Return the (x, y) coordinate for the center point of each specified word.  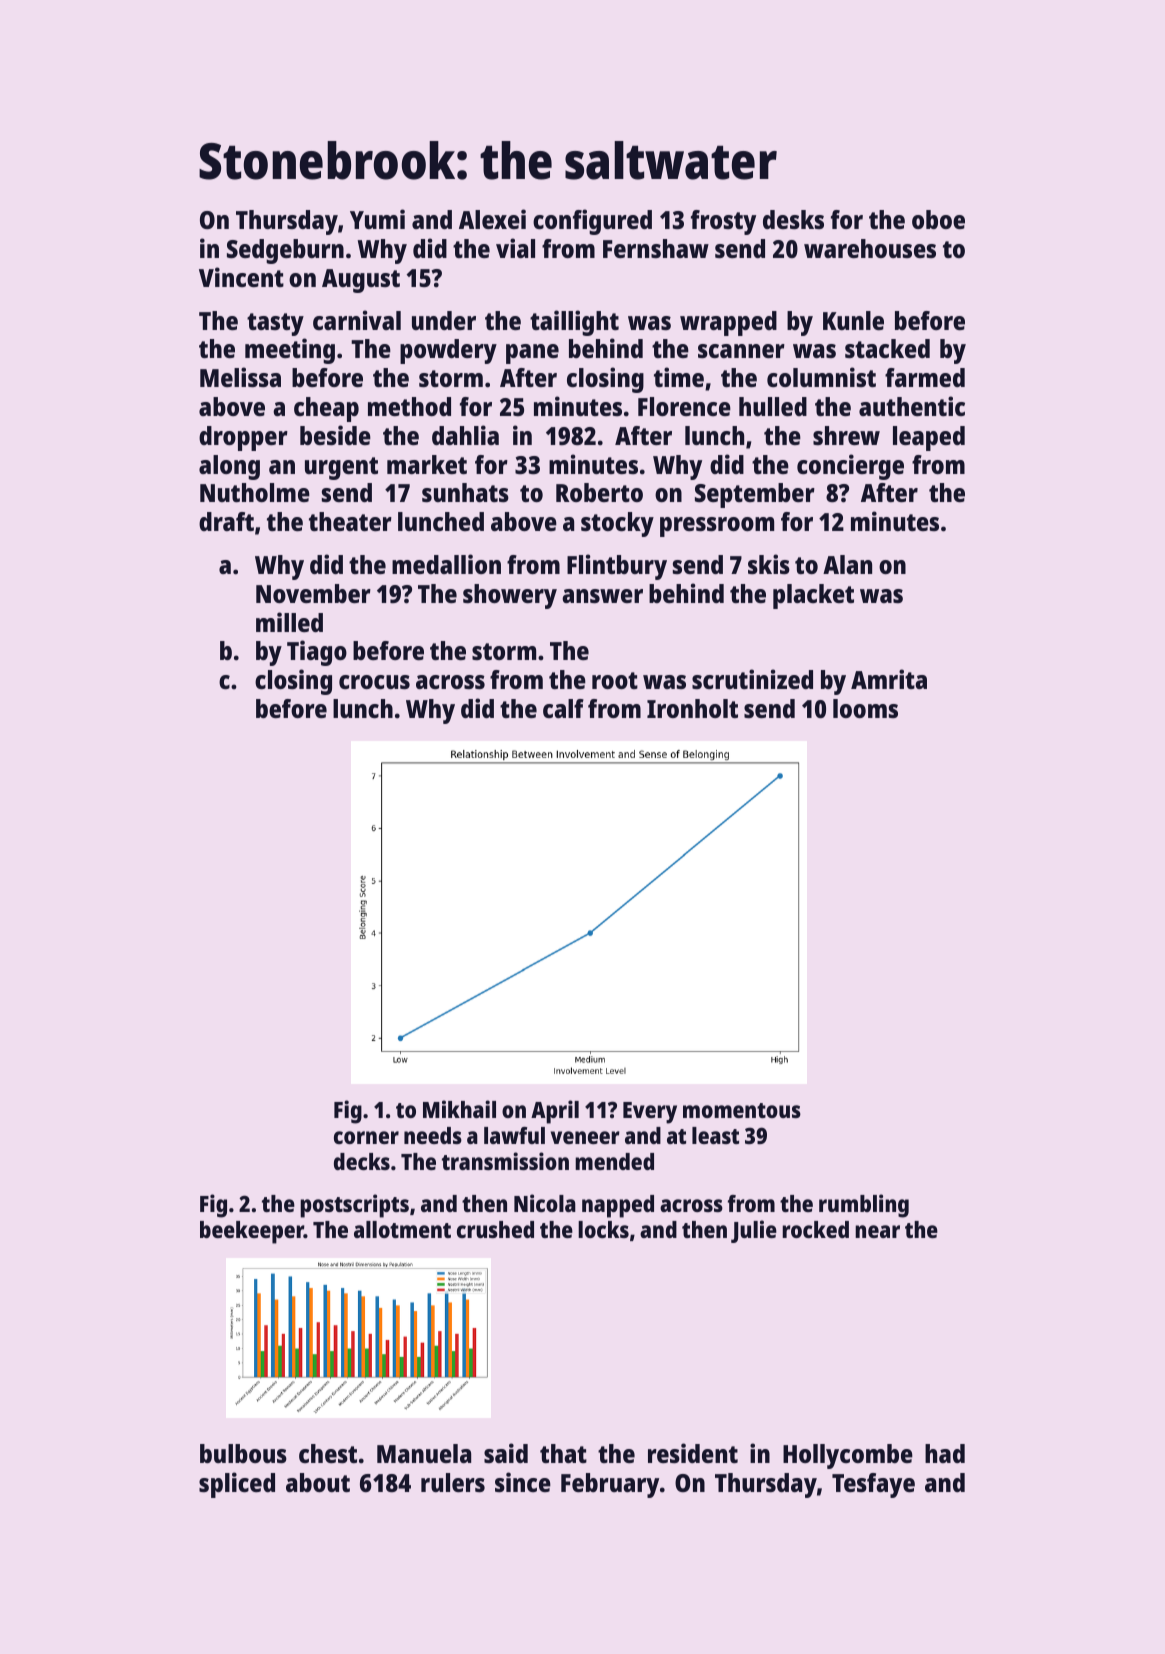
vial (515, 248)
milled (289, 622)
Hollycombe (848, 1456)
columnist (821, 377)
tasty (275, 324)
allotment (402, 1229)
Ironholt (692, 708)
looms (865, 708)
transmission (505, 1161)
